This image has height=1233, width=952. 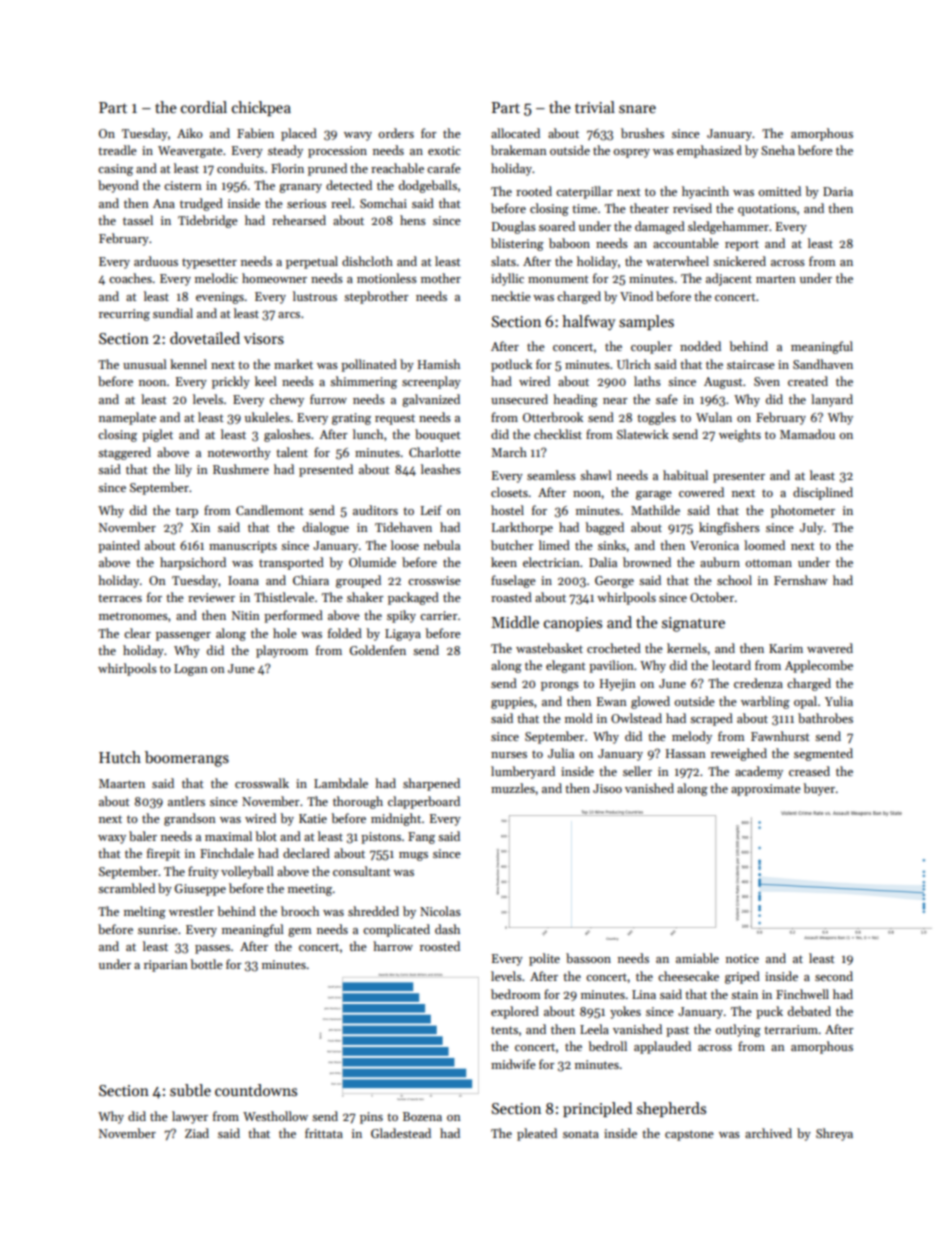 What do you see at coordinates (191, 670) in the image?
I see `Logan` at bounding box center [191, 670].
